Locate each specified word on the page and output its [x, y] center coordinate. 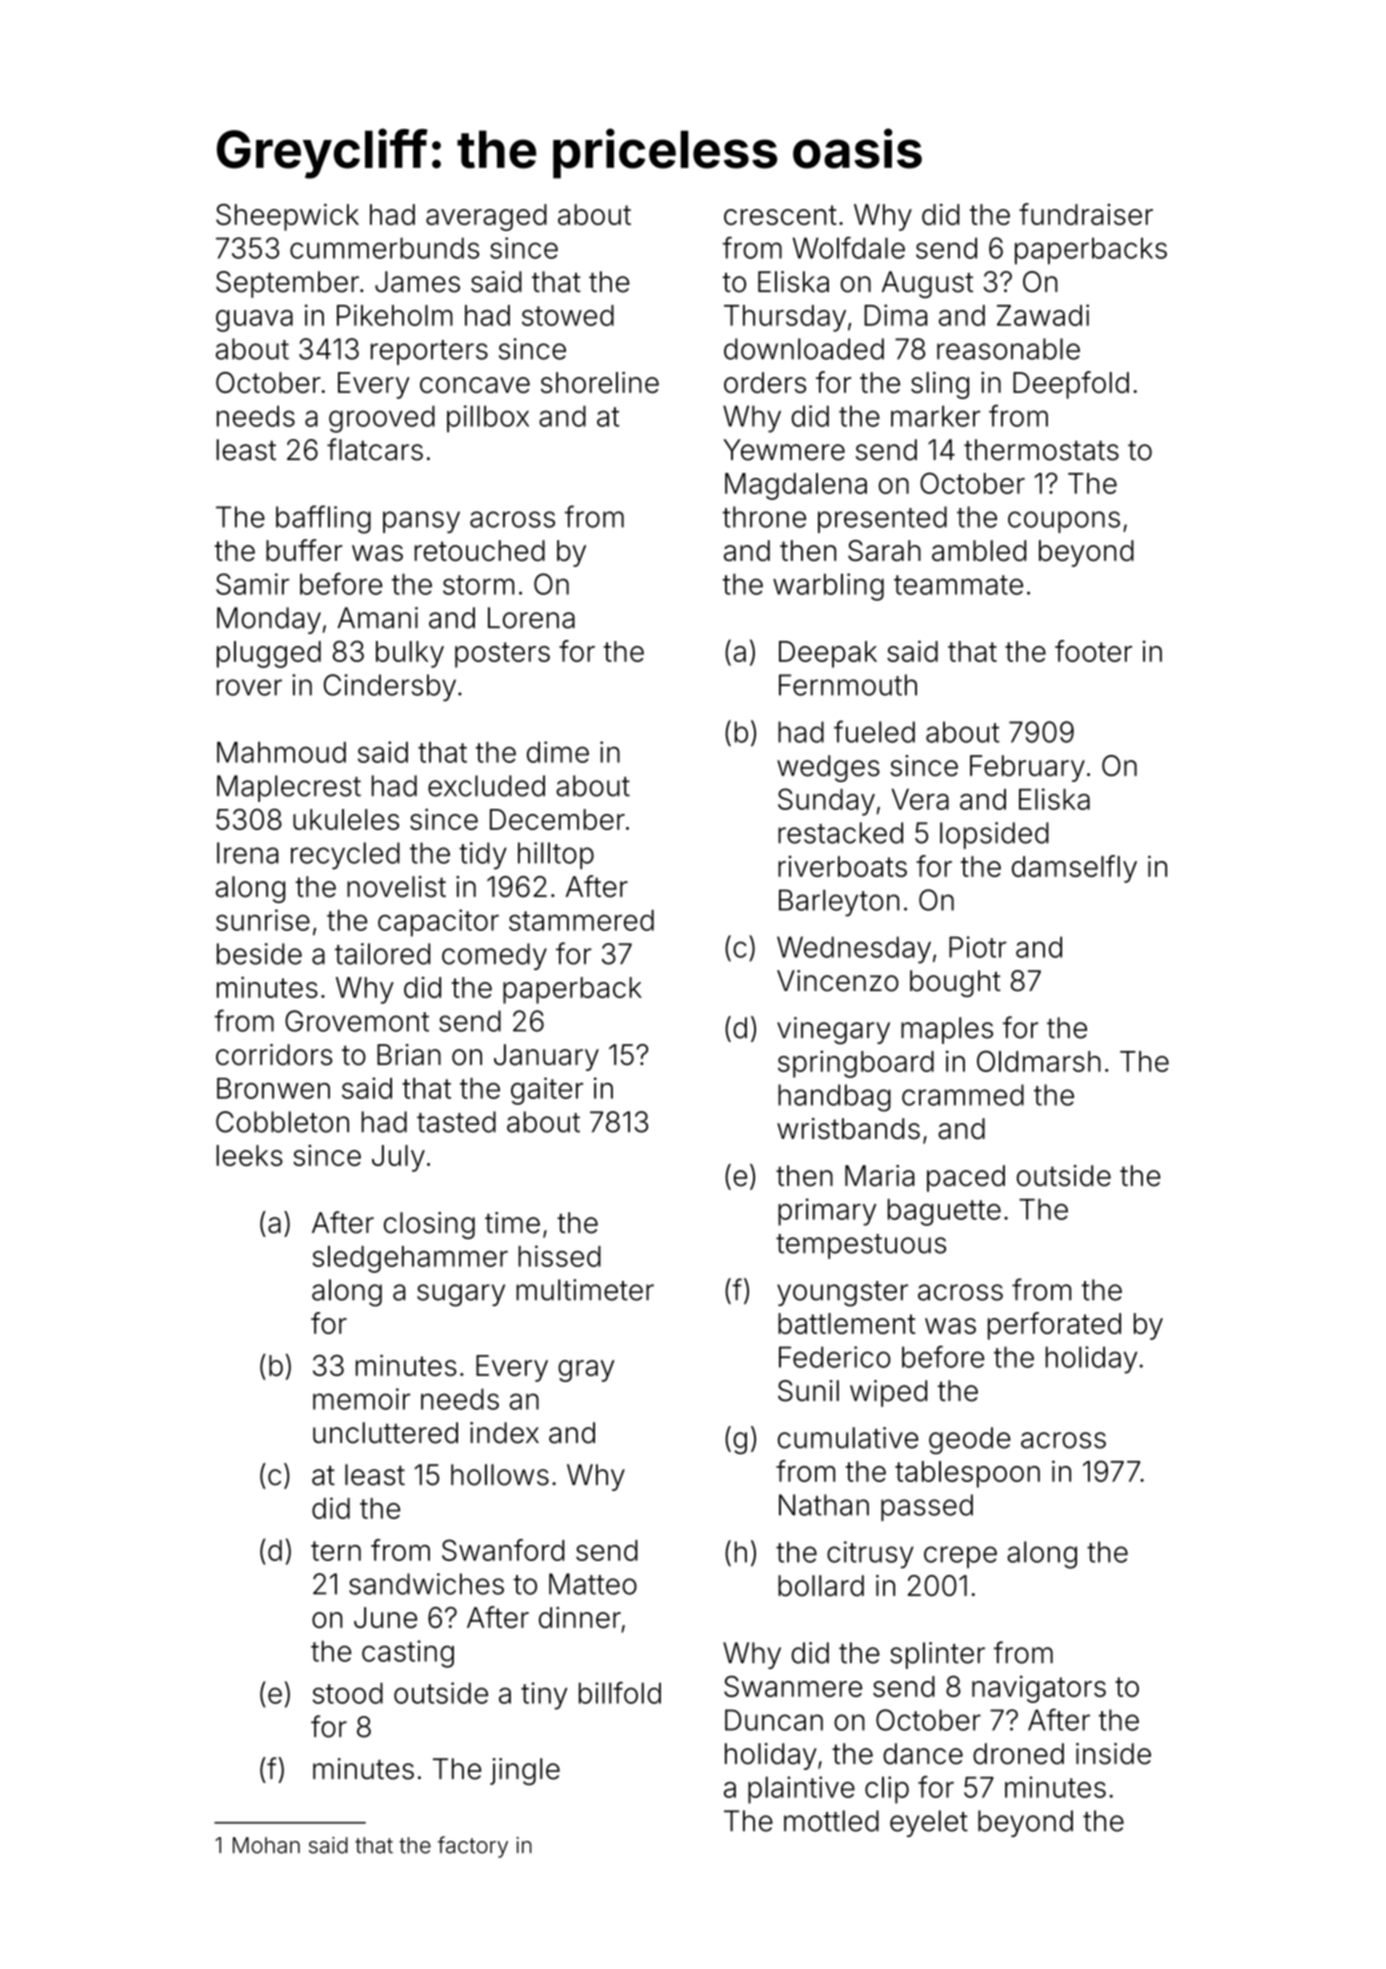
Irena [248, 853]
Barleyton [839, 903]
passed [927, 1507]
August [927, 284]
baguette [944, 1212]
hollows [500, 1475]
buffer [304, 550]
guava [254, 321]
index [504, 1433]
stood [348, 1693]
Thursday [785, 318]
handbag [834, 1098]
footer [1093, 651]
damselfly [1074, 869]
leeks [249, 1155]
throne [764, 517]
